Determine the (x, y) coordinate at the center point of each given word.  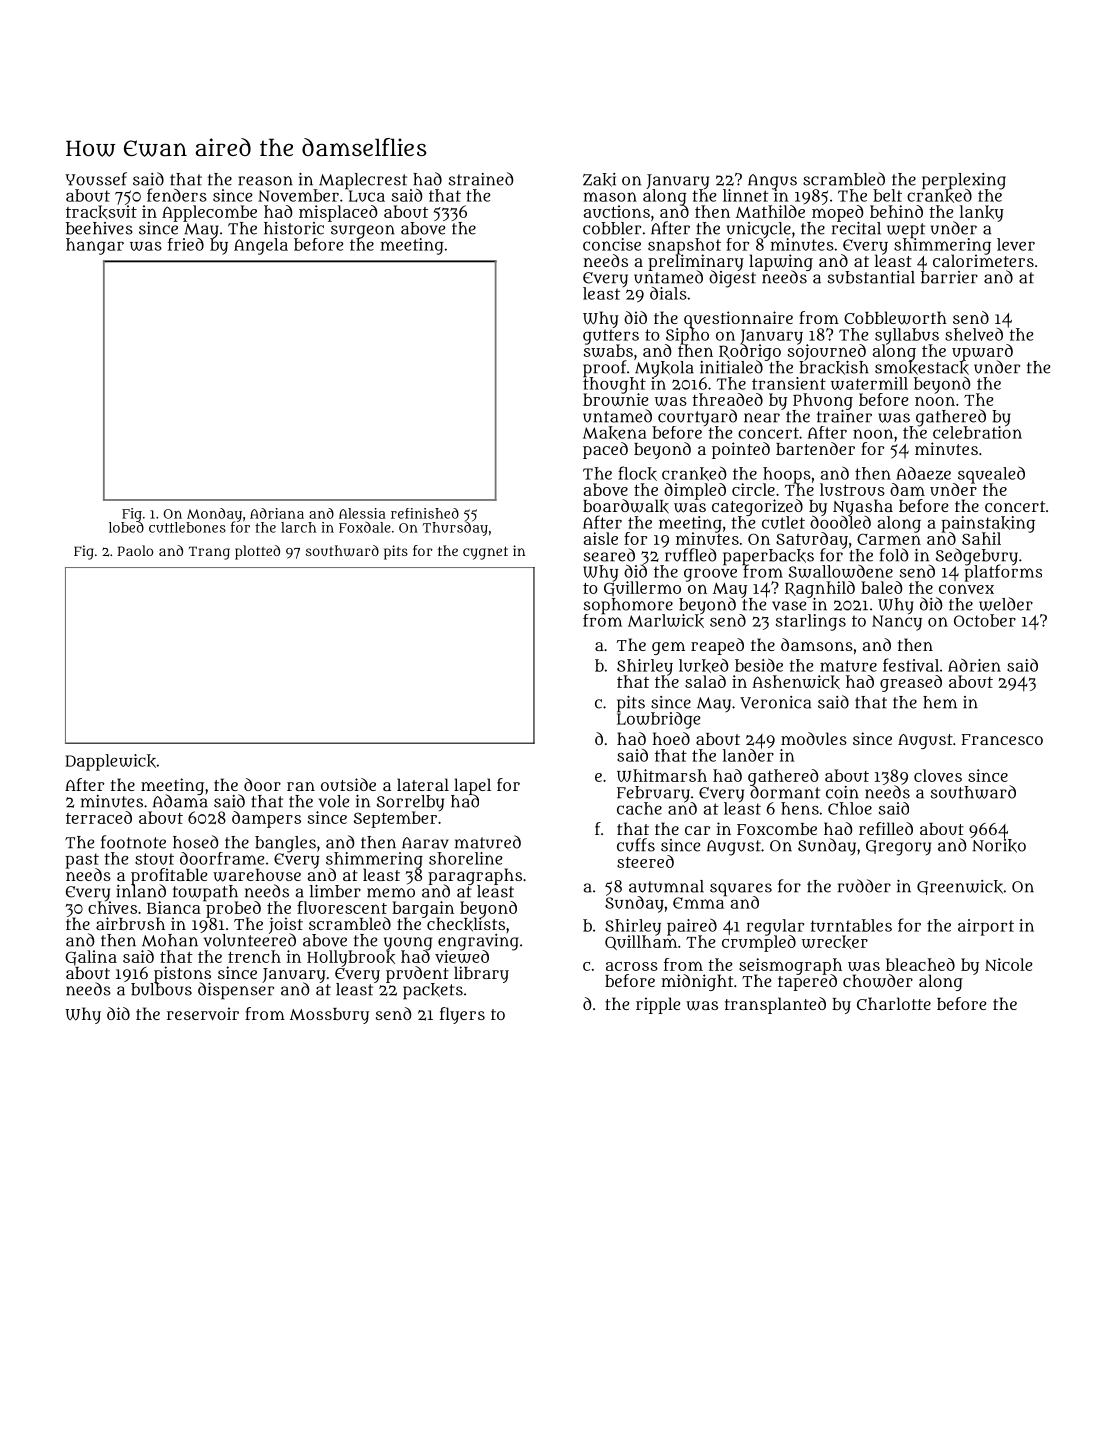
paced (605, 450)
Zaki (599, 180)
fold (894, 555)
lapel (472, 786)
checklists (466, 925)
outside (348, 784)
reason (265, 181)
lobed (126, 527)
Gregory (898, 848)
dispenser (236, 991)
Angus (772, 181)
